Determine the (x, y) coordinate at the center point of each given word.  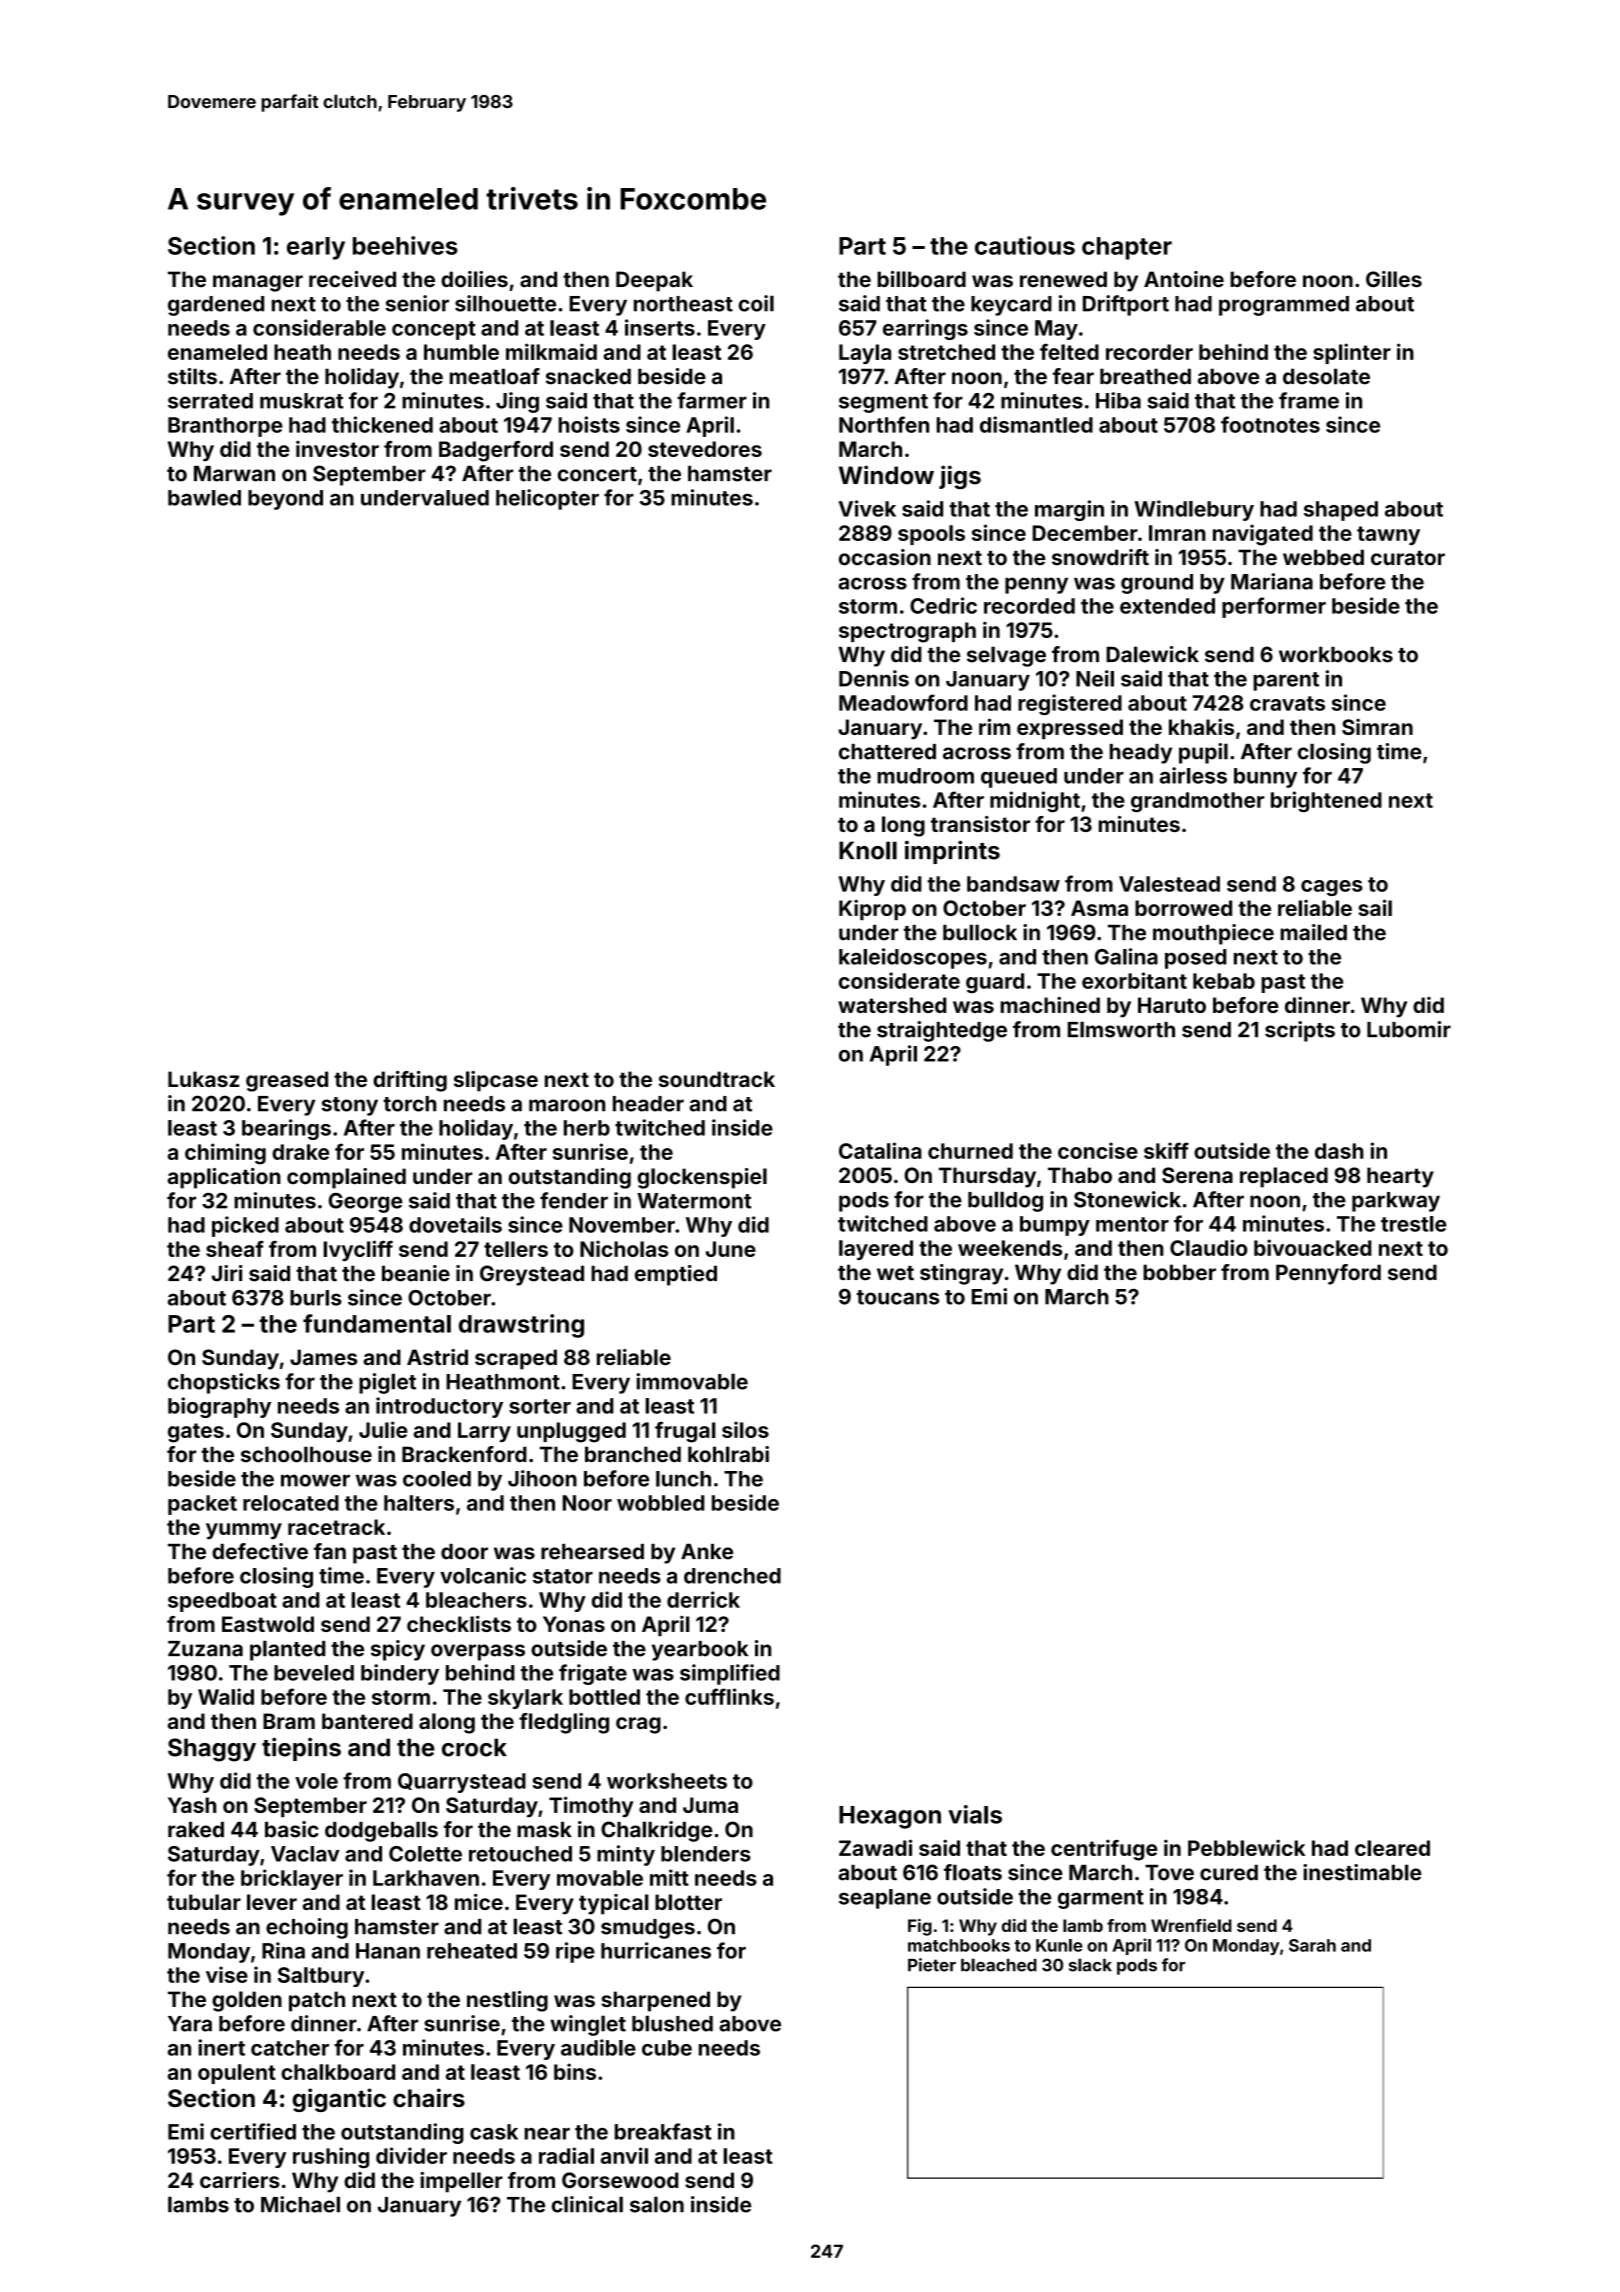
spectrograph (907, 632)
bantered (367, 1721)
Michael (300, 2204)
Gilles (1394, 279)
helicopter (547, 499)
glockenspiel (702, 1178)
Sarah (1312, 1945)
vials (975, 1814)
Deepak (654, 281)
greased (287, 1081)
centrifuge (1104, 1850)
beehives (405, 245)
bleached (999, 1965)
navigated (1263, 535)
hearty (1400, 1177)
